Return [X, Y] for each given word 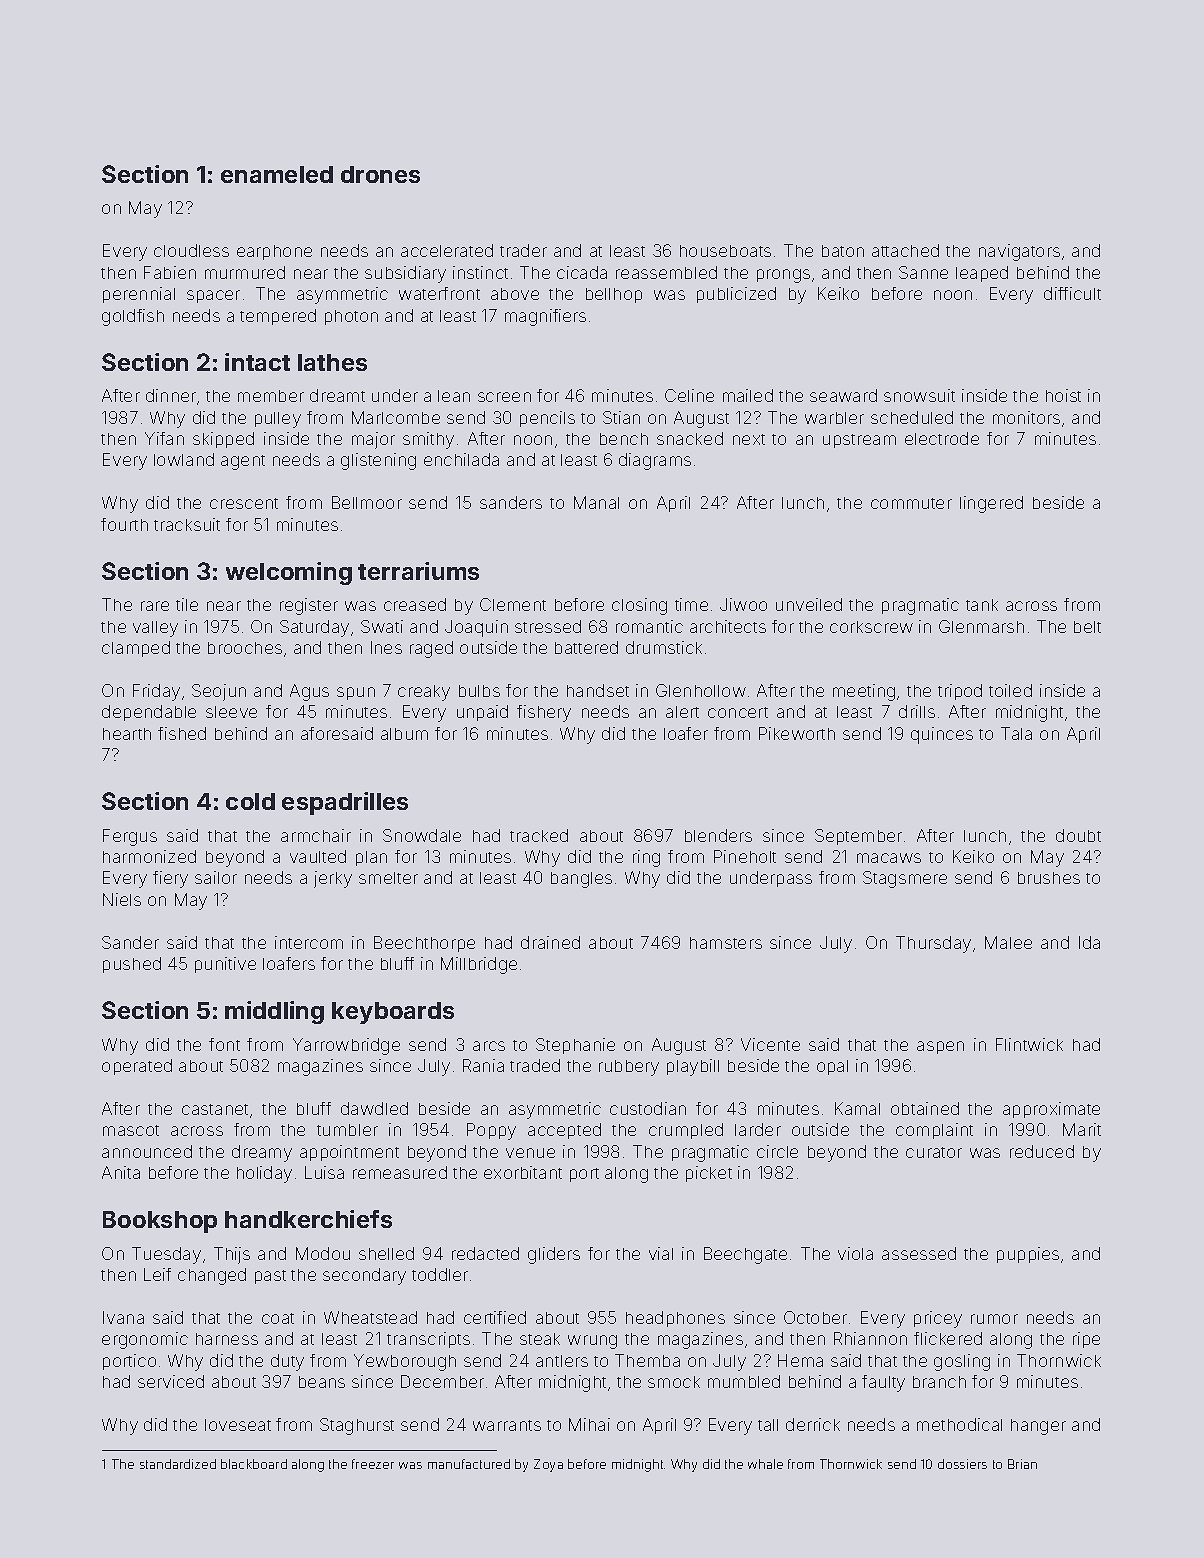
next [749, 439]
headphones [675, 1319]
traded [535, 1065]
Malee [1008, 942]
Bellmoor [367, 502]
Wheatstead [370, 1317]
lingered [991, 504]
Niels [122, 899]
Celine [689, 395]
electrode [942, 438]
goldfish [133, 317]
